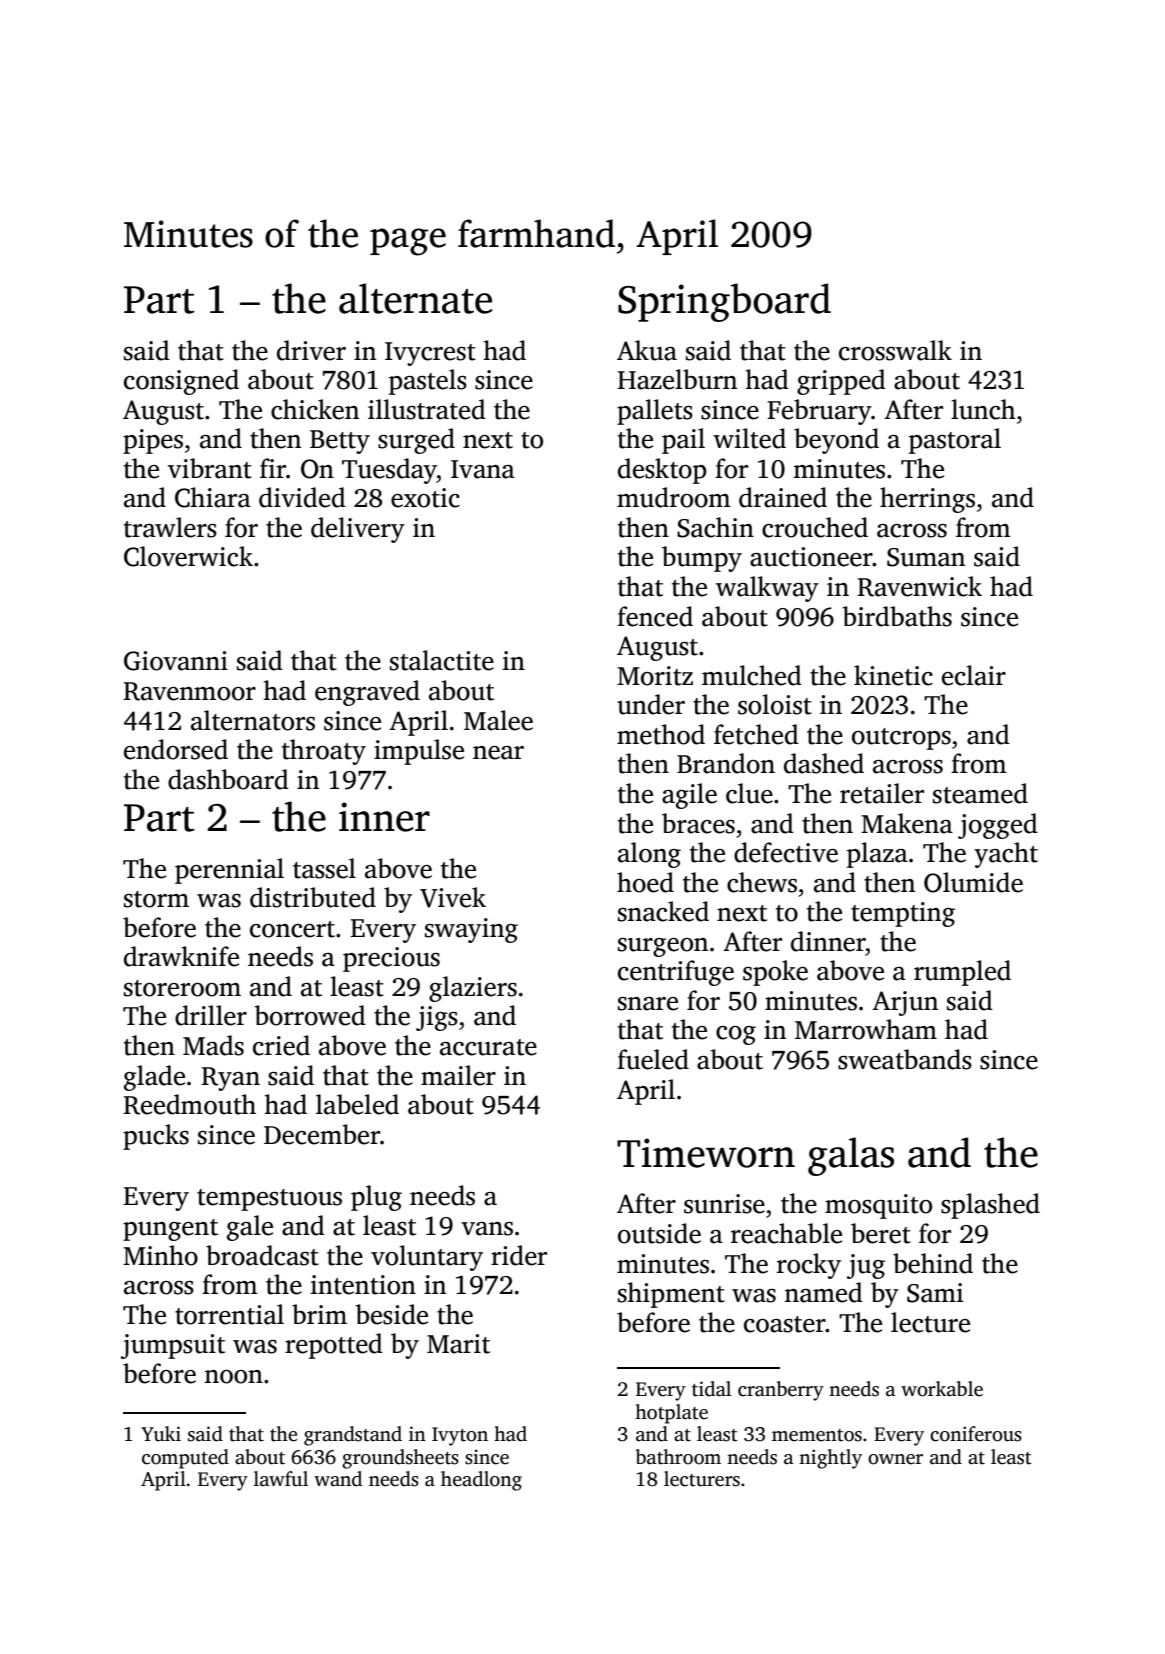 Image resolution: width=1165 pixels, height=1654 pixels. Describe the element at coordinates (182, 988) in the screenshot. I see `storeroom` at that location.
